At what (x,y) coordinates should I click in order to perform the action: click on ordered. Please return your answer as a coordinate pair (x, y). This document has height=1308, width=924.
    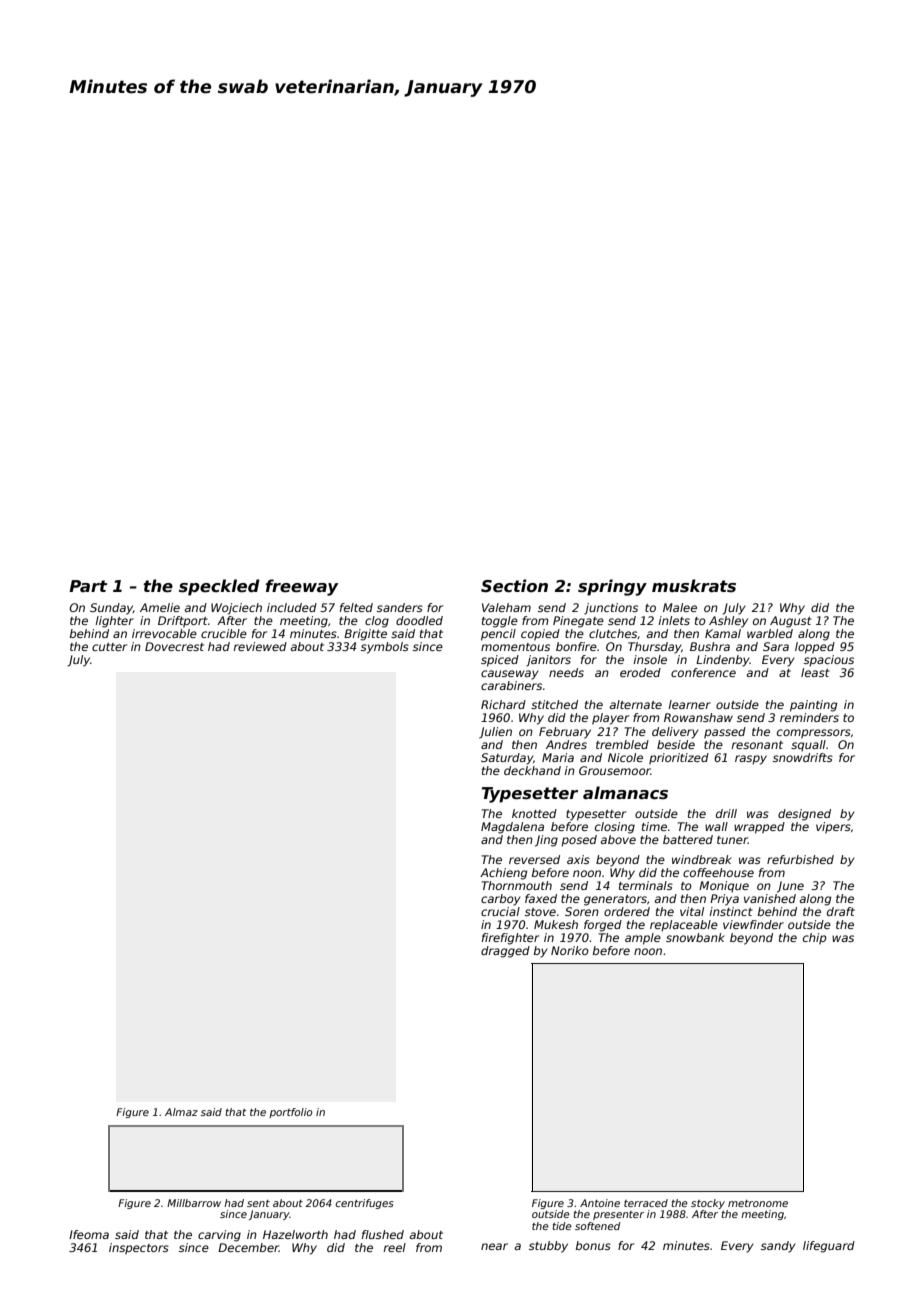
    Looking at the image, I should click on (627, 911).
